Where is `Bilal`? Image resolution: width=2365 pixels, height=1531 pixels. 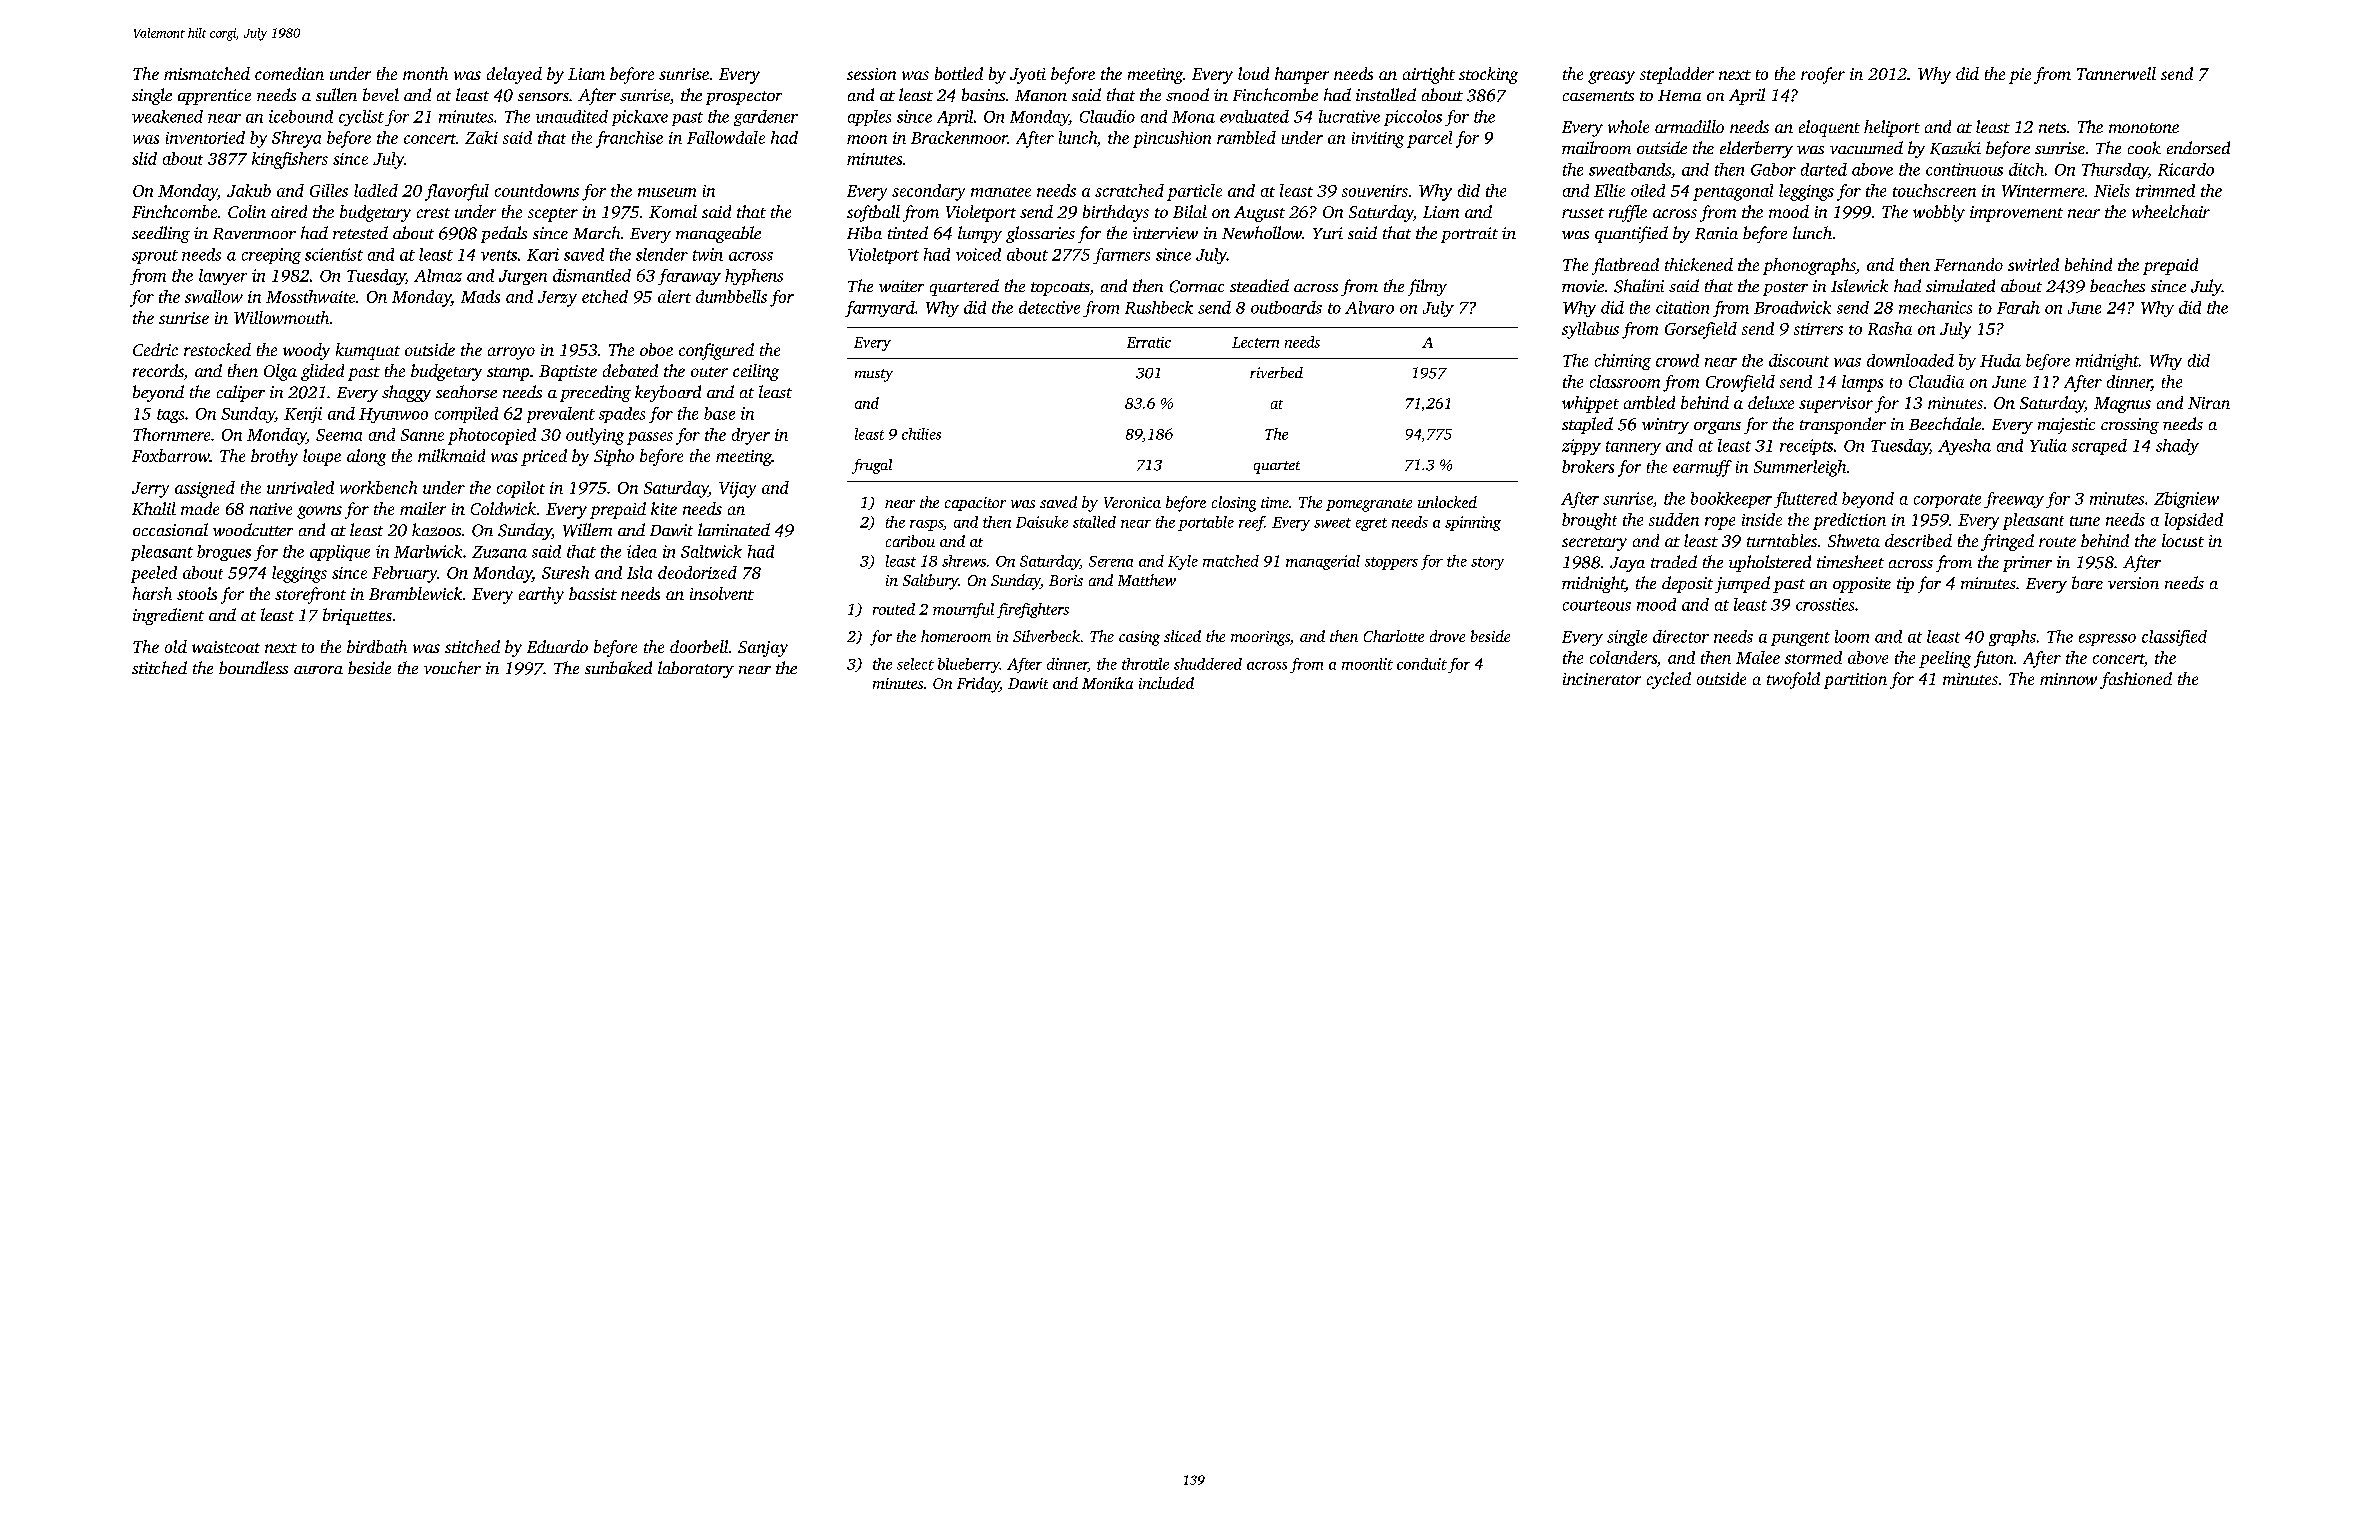 Bilal is located at coordinates (1190, 211).
